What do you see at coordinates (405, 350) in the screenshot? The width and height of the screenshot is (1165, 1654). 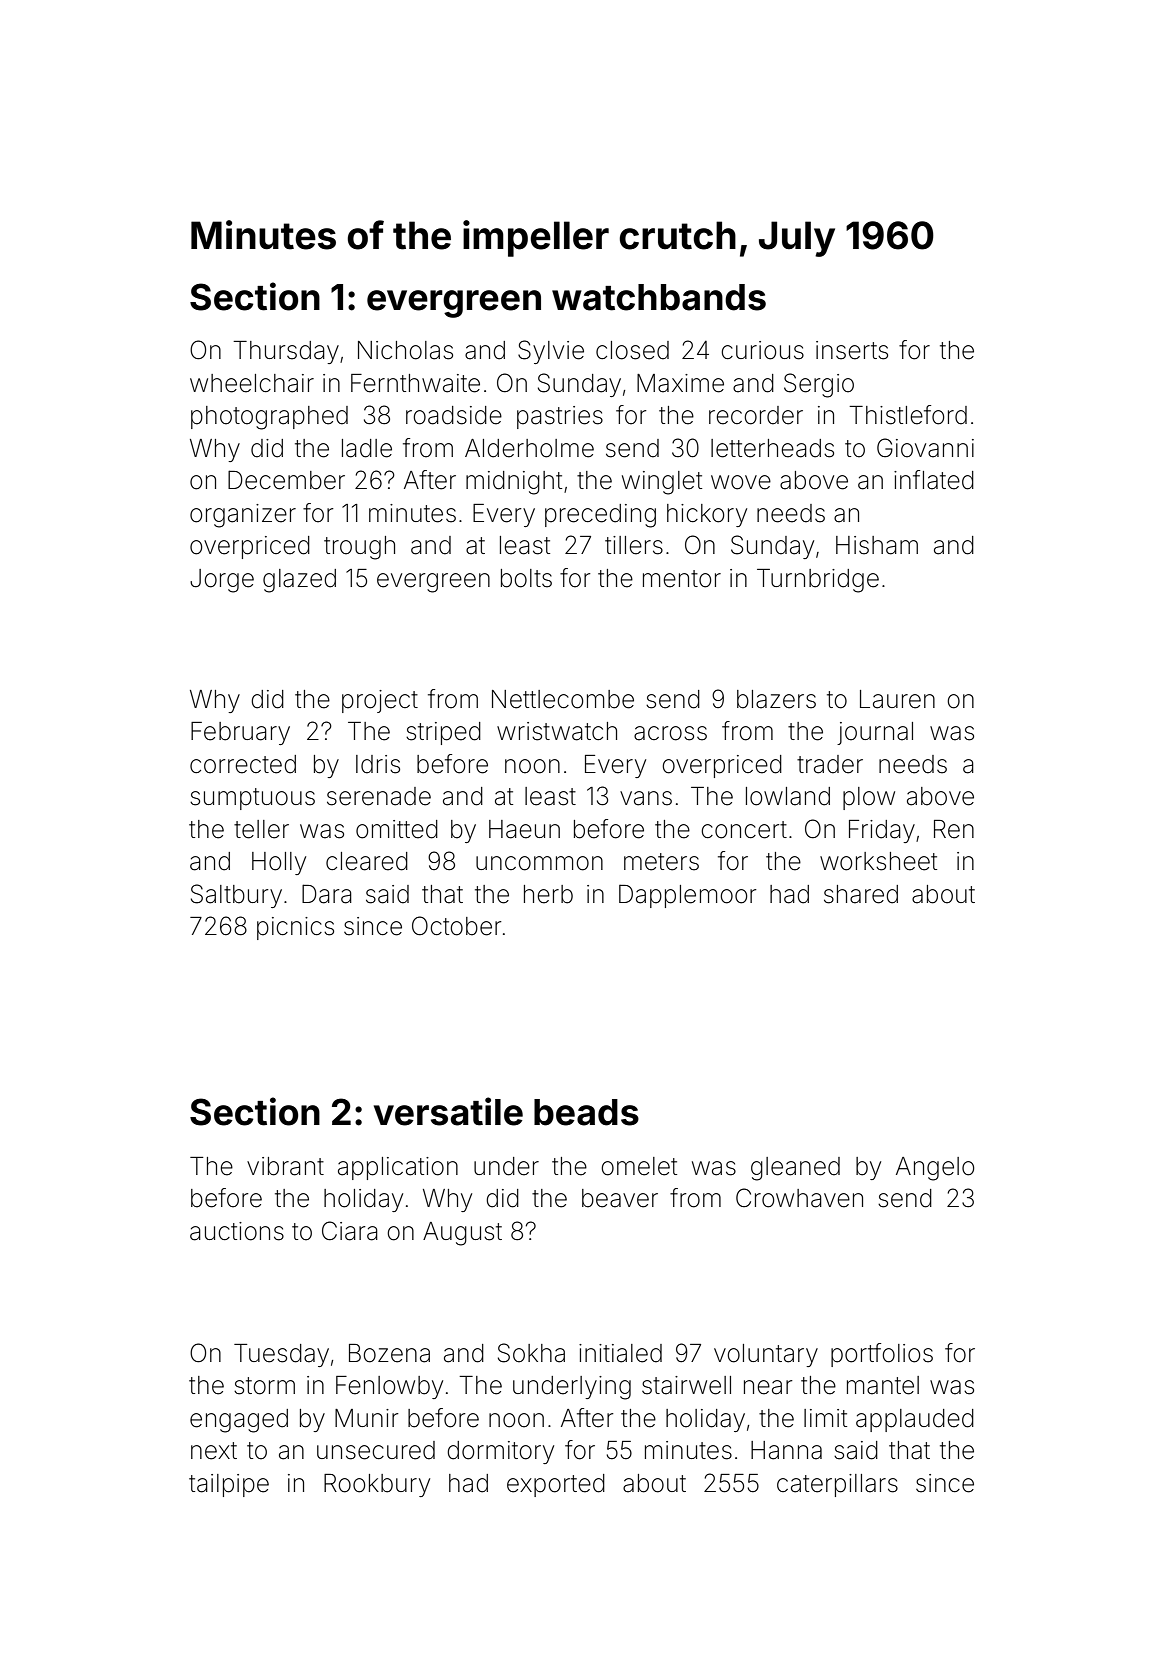 I see `Nicholas` at bounding box center [405, 350].
